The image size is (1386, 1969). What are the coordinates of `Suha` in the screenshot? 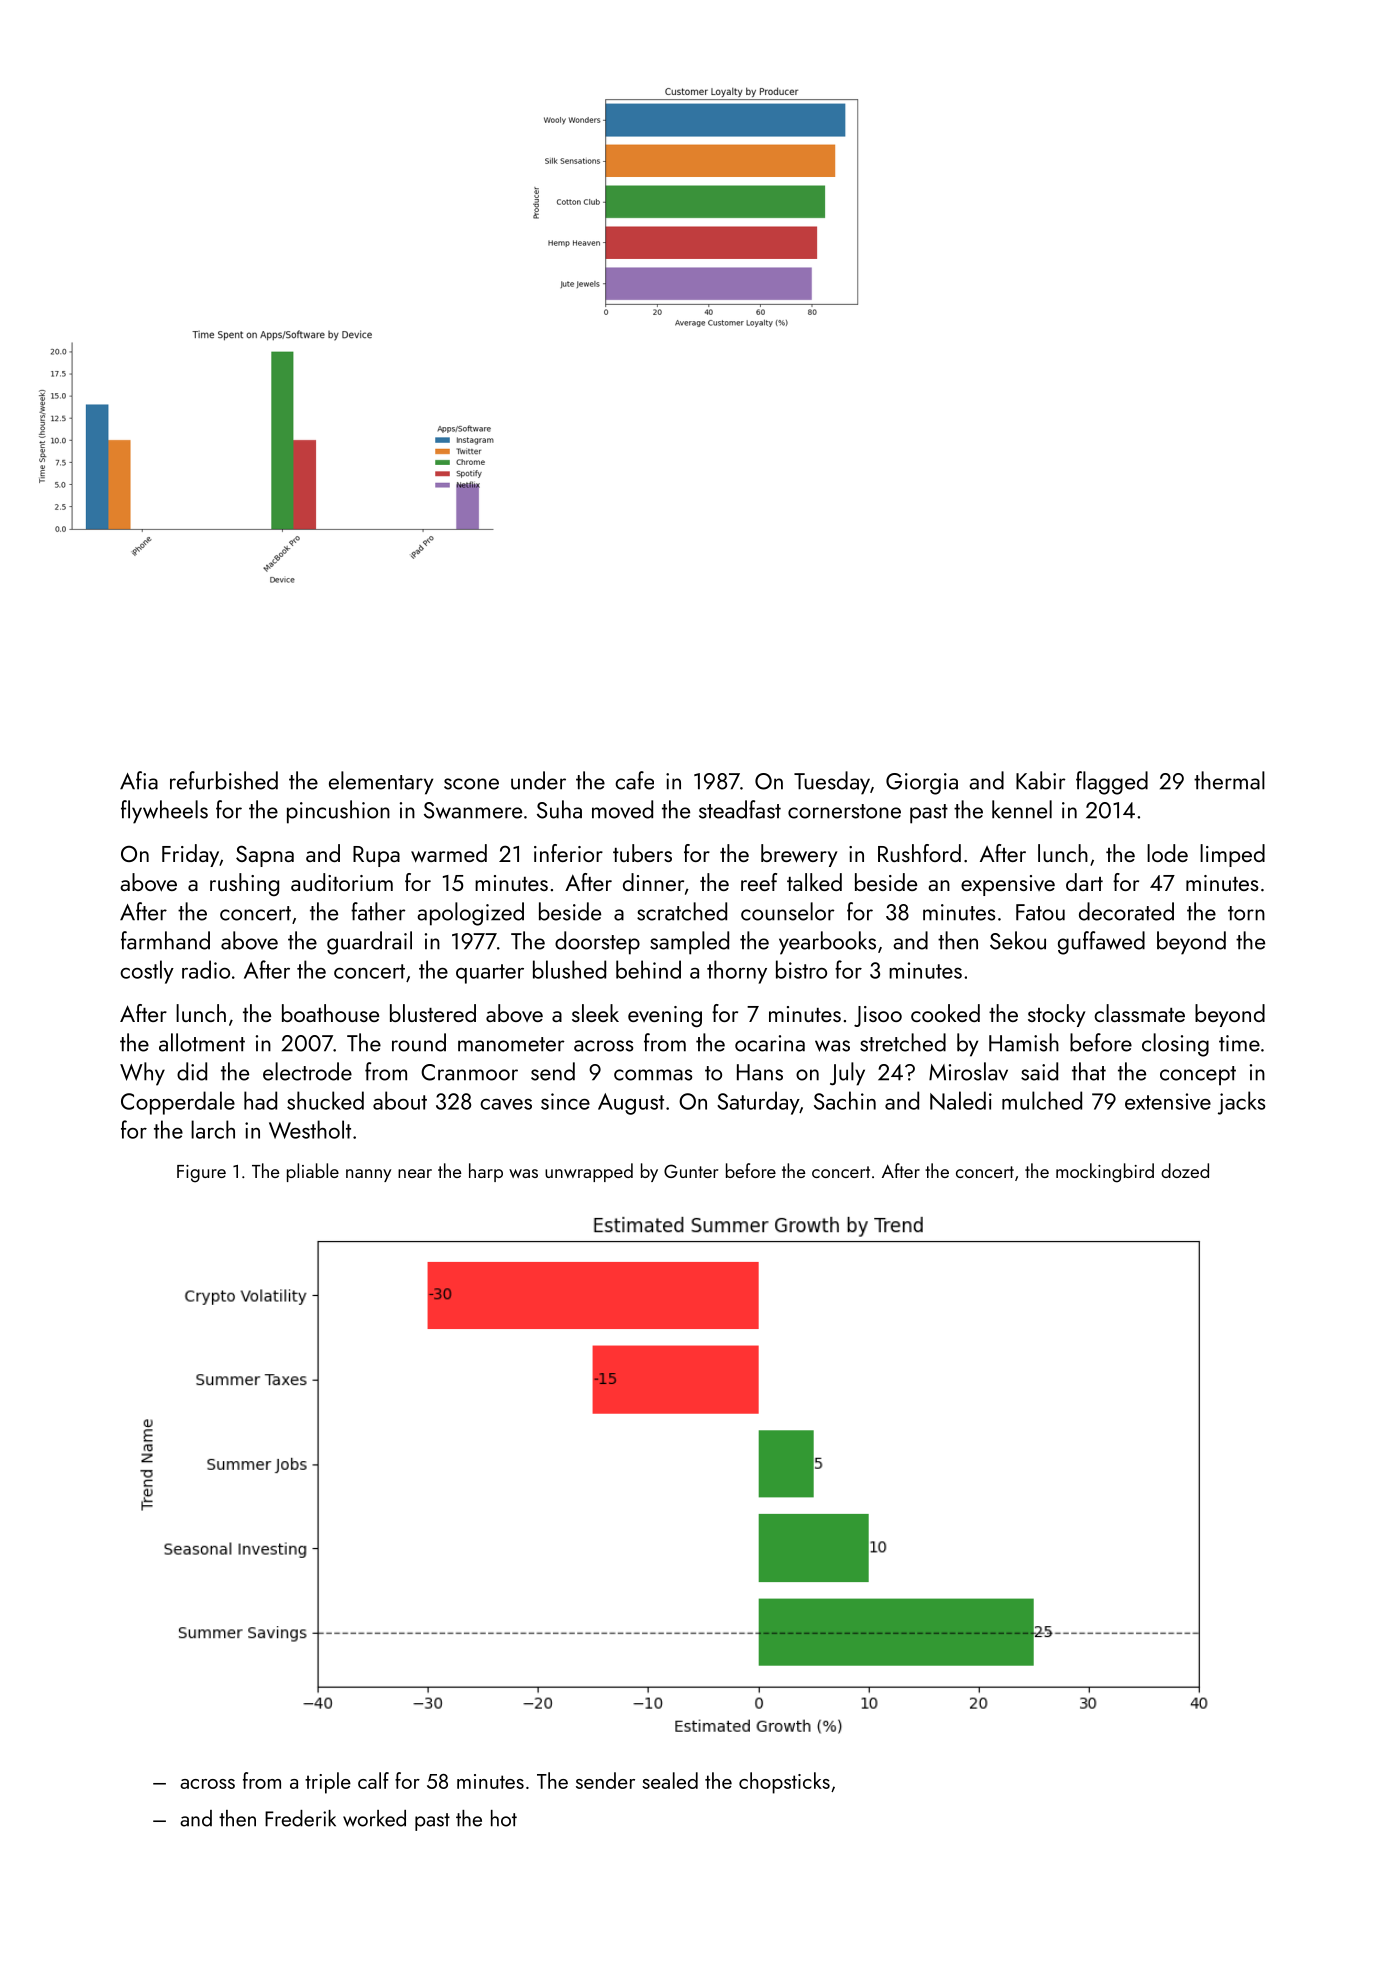 It's located at (559, 809).
